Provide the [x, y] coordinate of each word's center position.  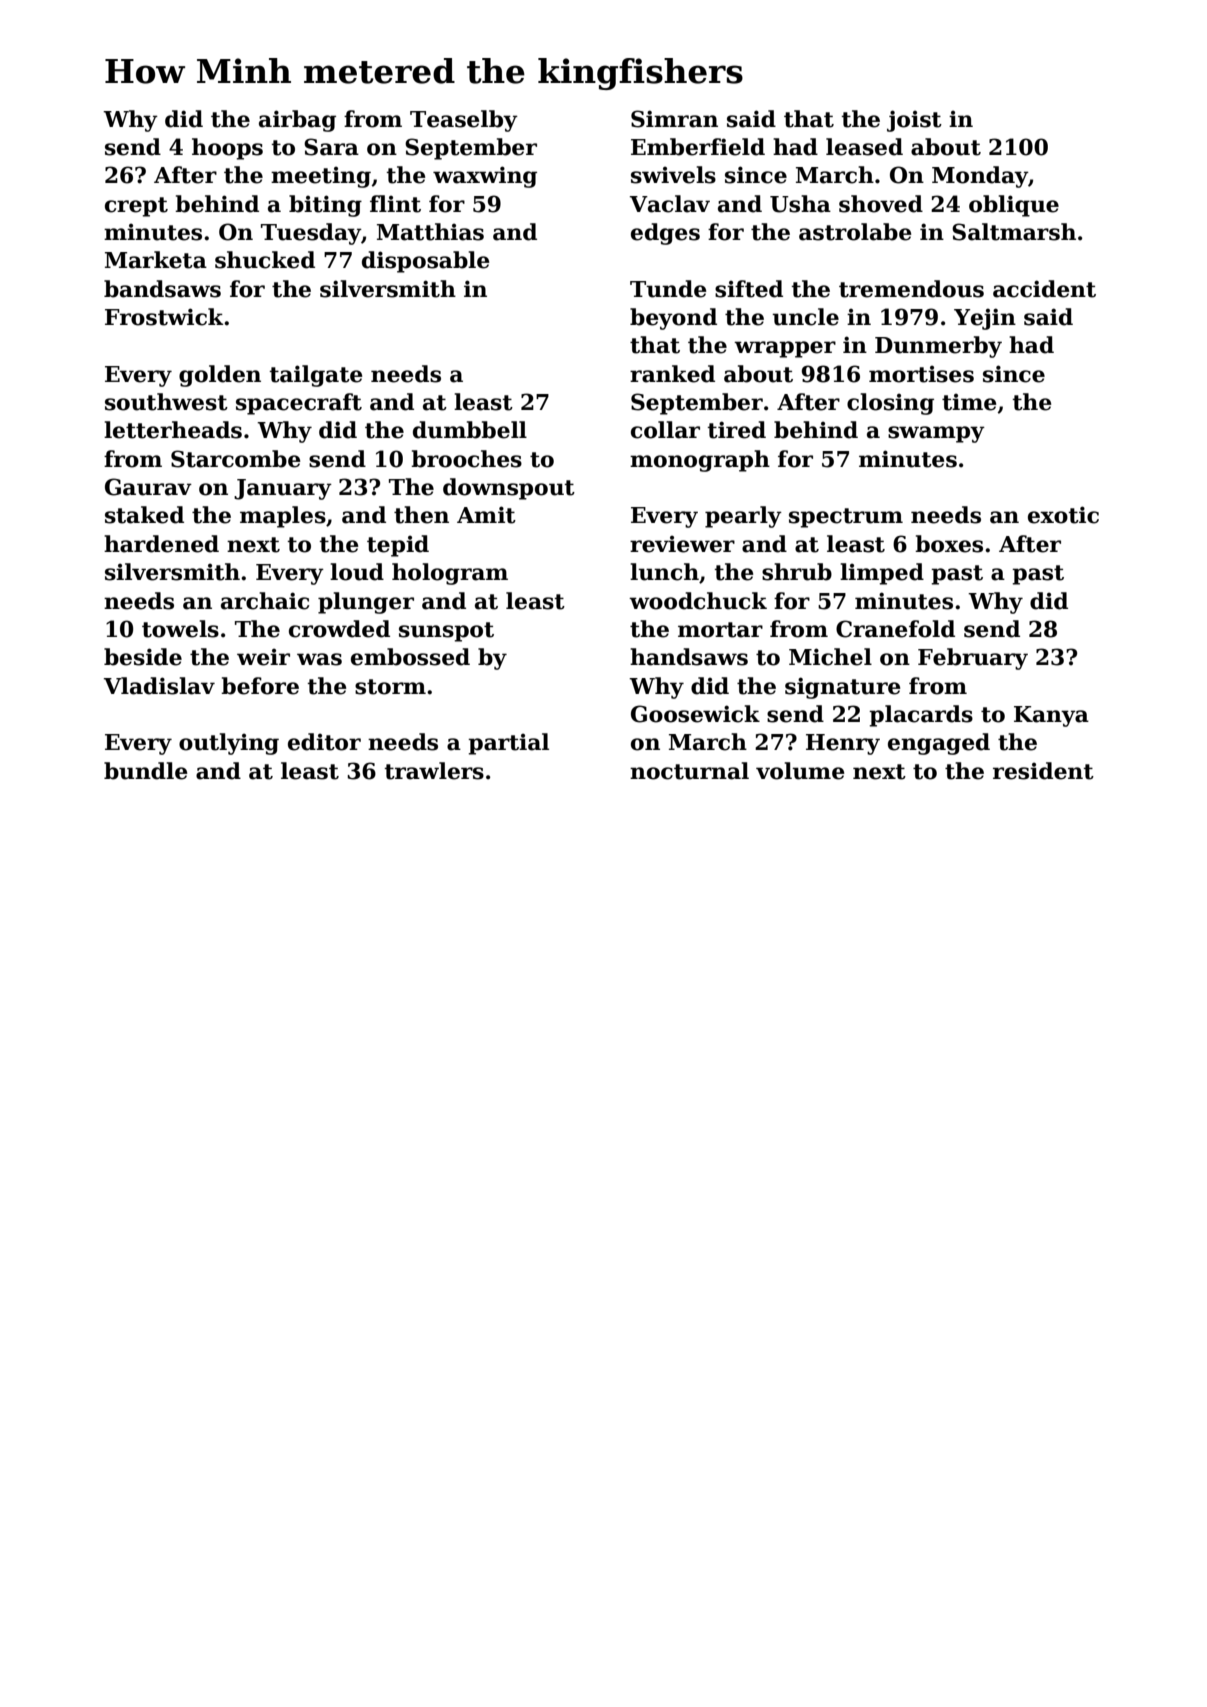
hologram [450, 574]
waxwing [485, 177]
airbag [297, 121]
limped [882, 574]
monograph [700, 461]
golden [220, 376]
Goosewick [695, 714]
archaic [265, 601]
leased [864, 147]
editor [324, 742]
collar [665, 430]
